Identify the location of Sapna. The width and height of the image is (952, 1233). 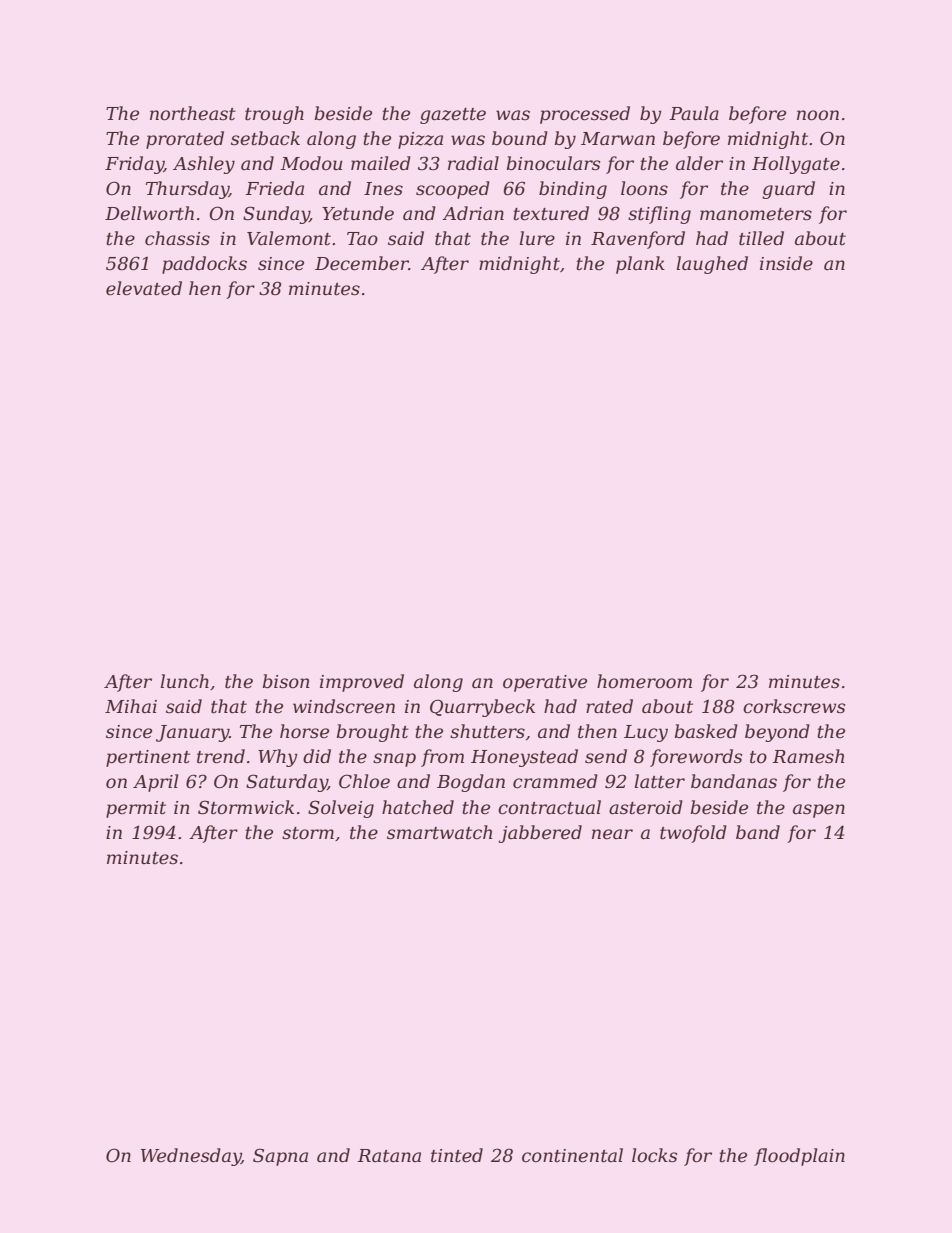
(280, 1157).
